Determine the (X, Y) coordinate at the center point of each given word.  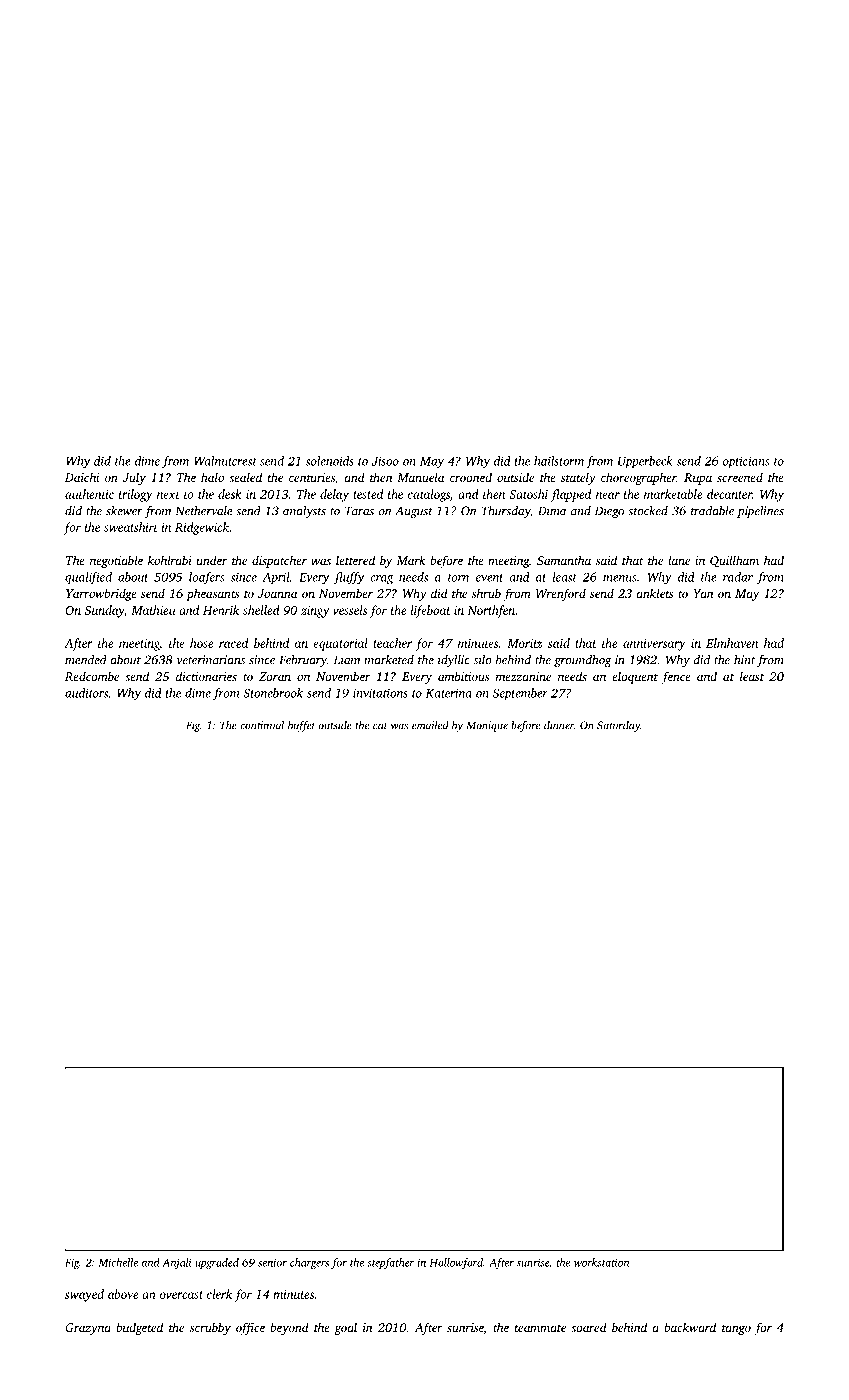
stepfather (390, 1263)
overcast (181, 1295)
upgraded (217, 1263)
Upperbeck (645, 462)
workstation (601, 1262)
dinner (559, 725)
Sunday (104, 611)
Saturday (618, 726)
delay (334, 495)
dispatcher (279, 561)
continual (262, 725)
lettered (355, 560)
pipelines (760, 512)
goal (345, 1328)
